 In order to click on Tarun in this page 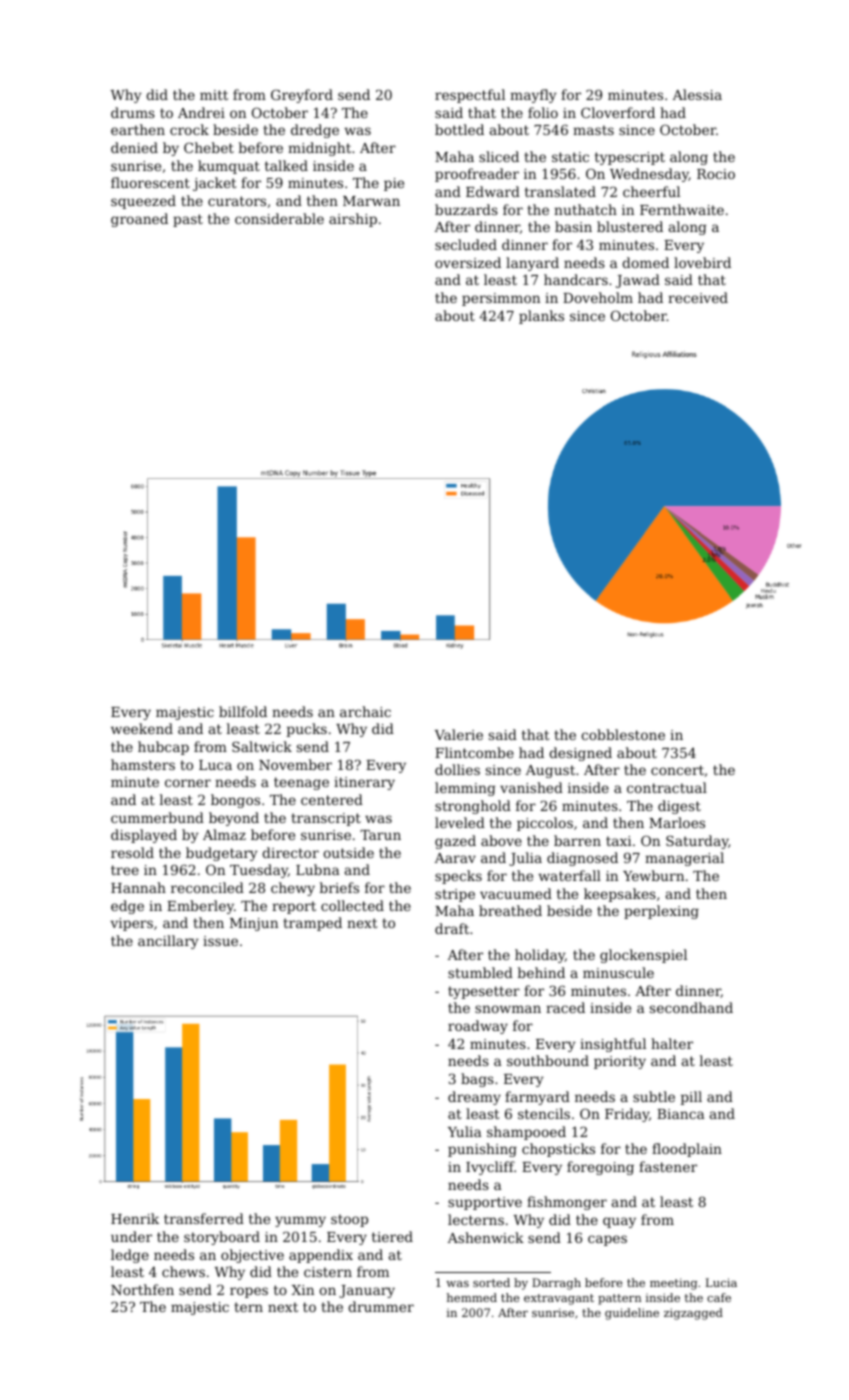, I will do `click(380, 835)`.
